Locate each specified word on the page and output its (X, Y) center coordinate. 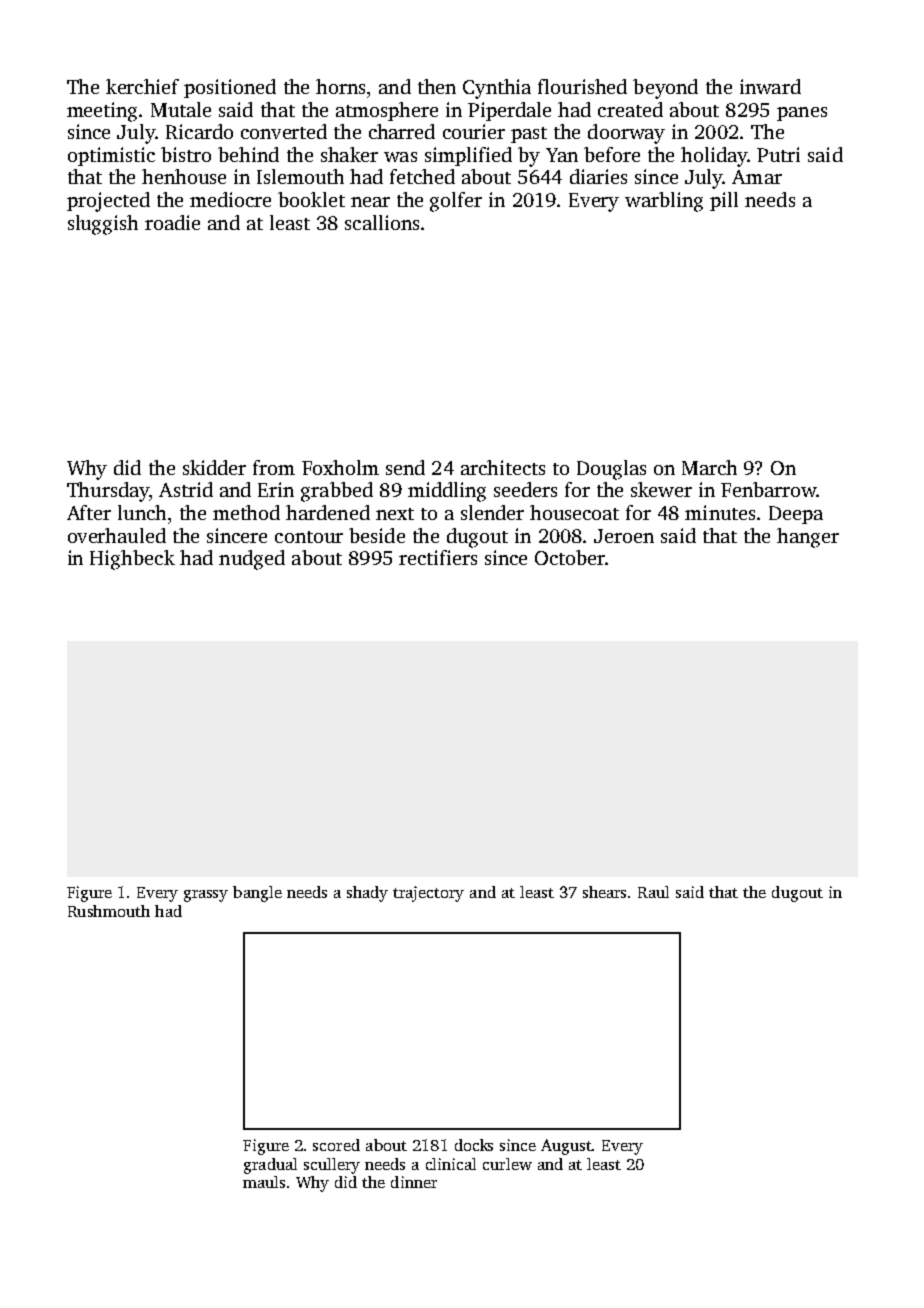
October (570, 557)
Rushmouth (109, 911)
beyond (665, 89)
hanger (808, 538)
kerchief (142, 86)
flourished (582, 86)
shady (367, 894)
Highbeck (132, 560)
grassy (206, 896)
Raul (653, 892)
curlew (507, 1164)
